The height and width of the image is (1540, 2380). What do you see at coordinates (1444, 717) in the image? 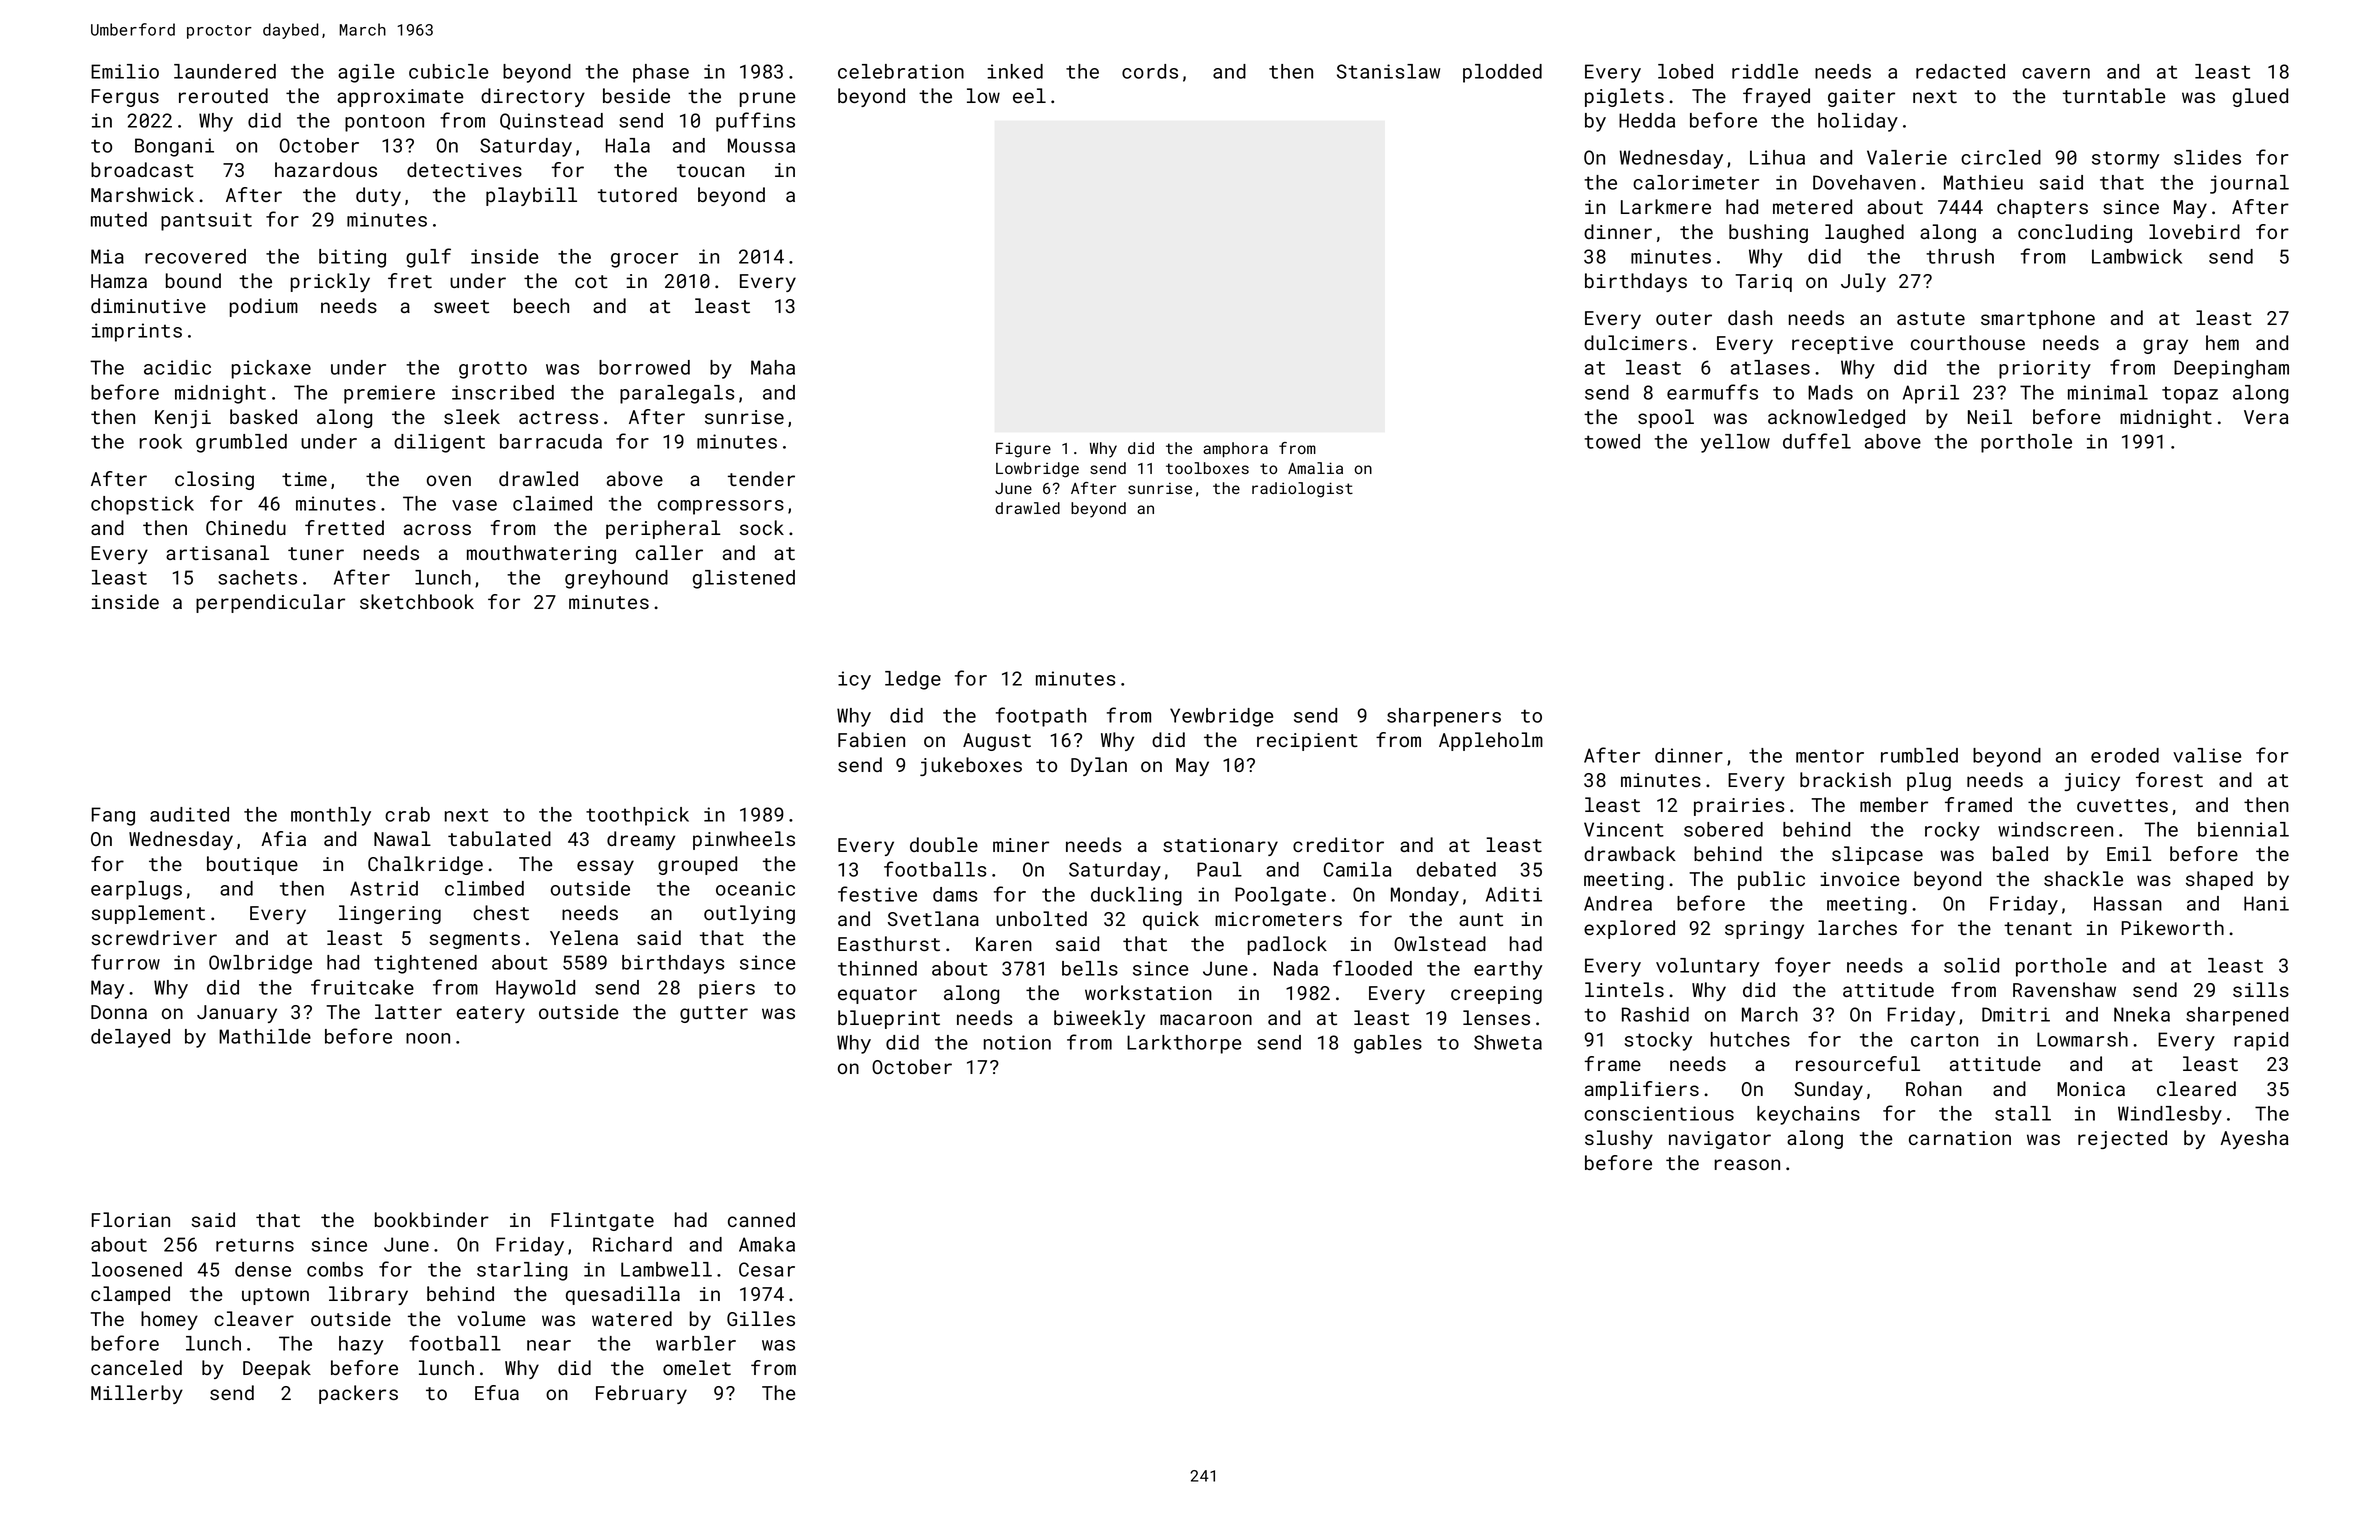
I see `sharpeners` at bounding box center [1444, 717].
